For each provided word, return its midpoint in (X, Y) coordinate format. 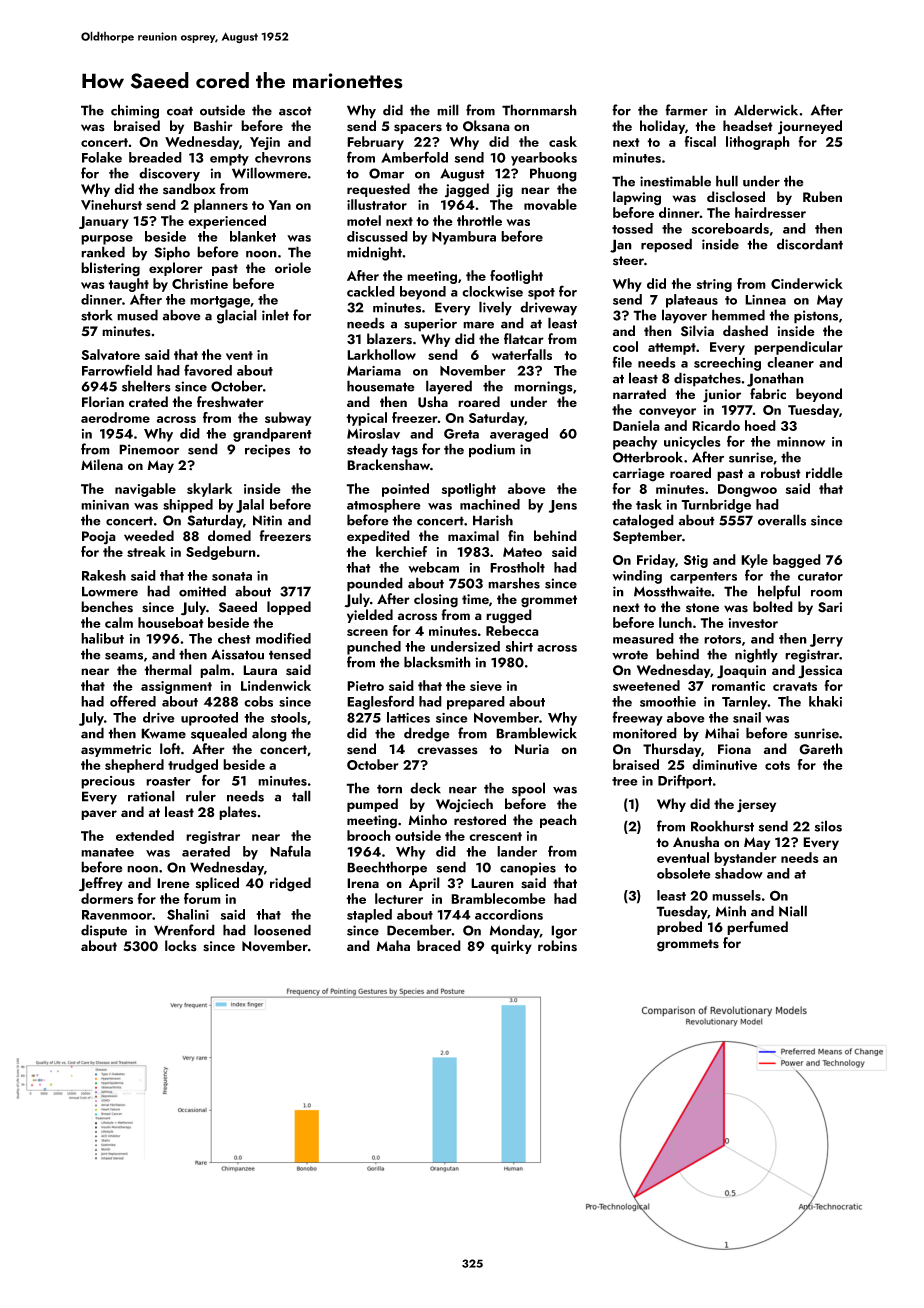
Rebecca (512, 630)
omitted (202, 591)
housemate (381, 386)
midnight (374, 253)
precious (108, 782)
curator (820, 576)
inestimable (675, 181)
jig (504, 191)
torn (389, 789)
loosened (282, 930)
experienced (227, 222)
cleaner (790, 362)
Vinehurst (111, 204)
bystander (745, 859)
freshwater (230, 402)
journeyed (810, 127)
